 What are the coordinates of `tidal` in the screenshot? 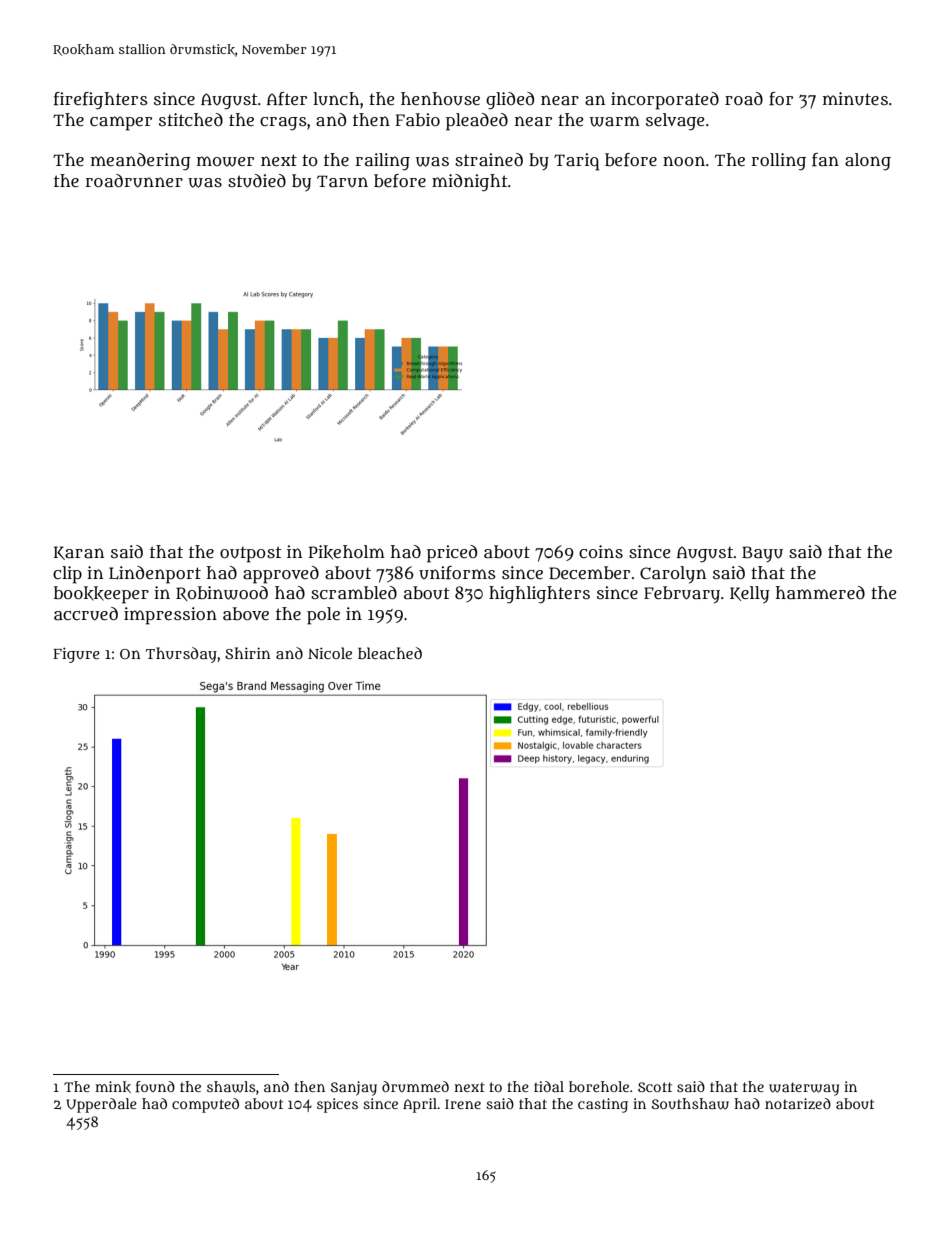 It's located at (549, 1086).
